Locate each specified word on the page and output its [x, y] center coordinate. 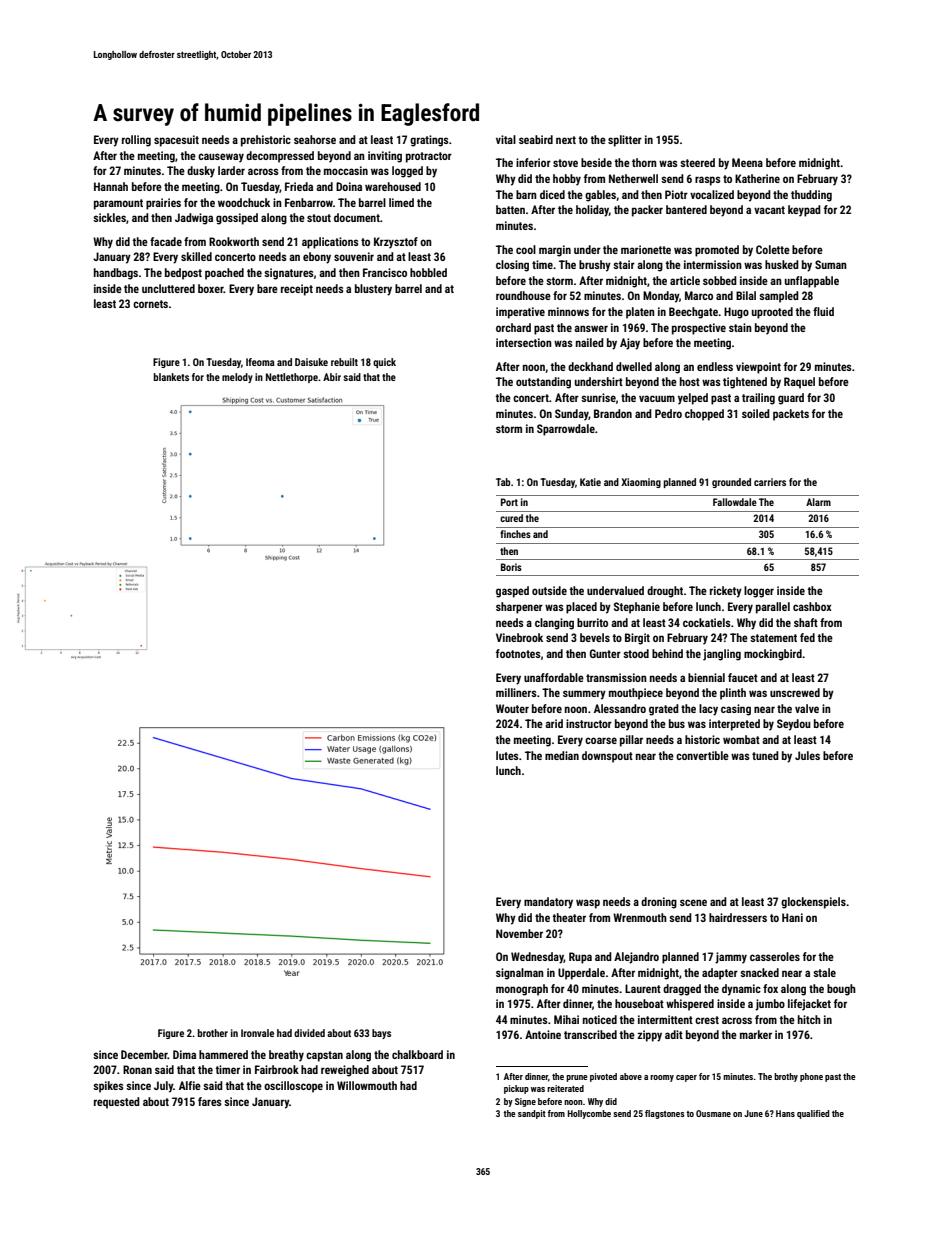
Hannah [111, 186]
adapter [720, 974]
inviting [385, 157]
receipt [297, 290]
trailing [758, 399]
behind [667, 653]
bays [381, 1034]
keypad [804, 211]
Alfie [190, 1085]
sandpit [532, 1114]
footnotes [518, 653]
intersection [524, 342]
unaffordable [554, 677]
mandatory [548, 903]
